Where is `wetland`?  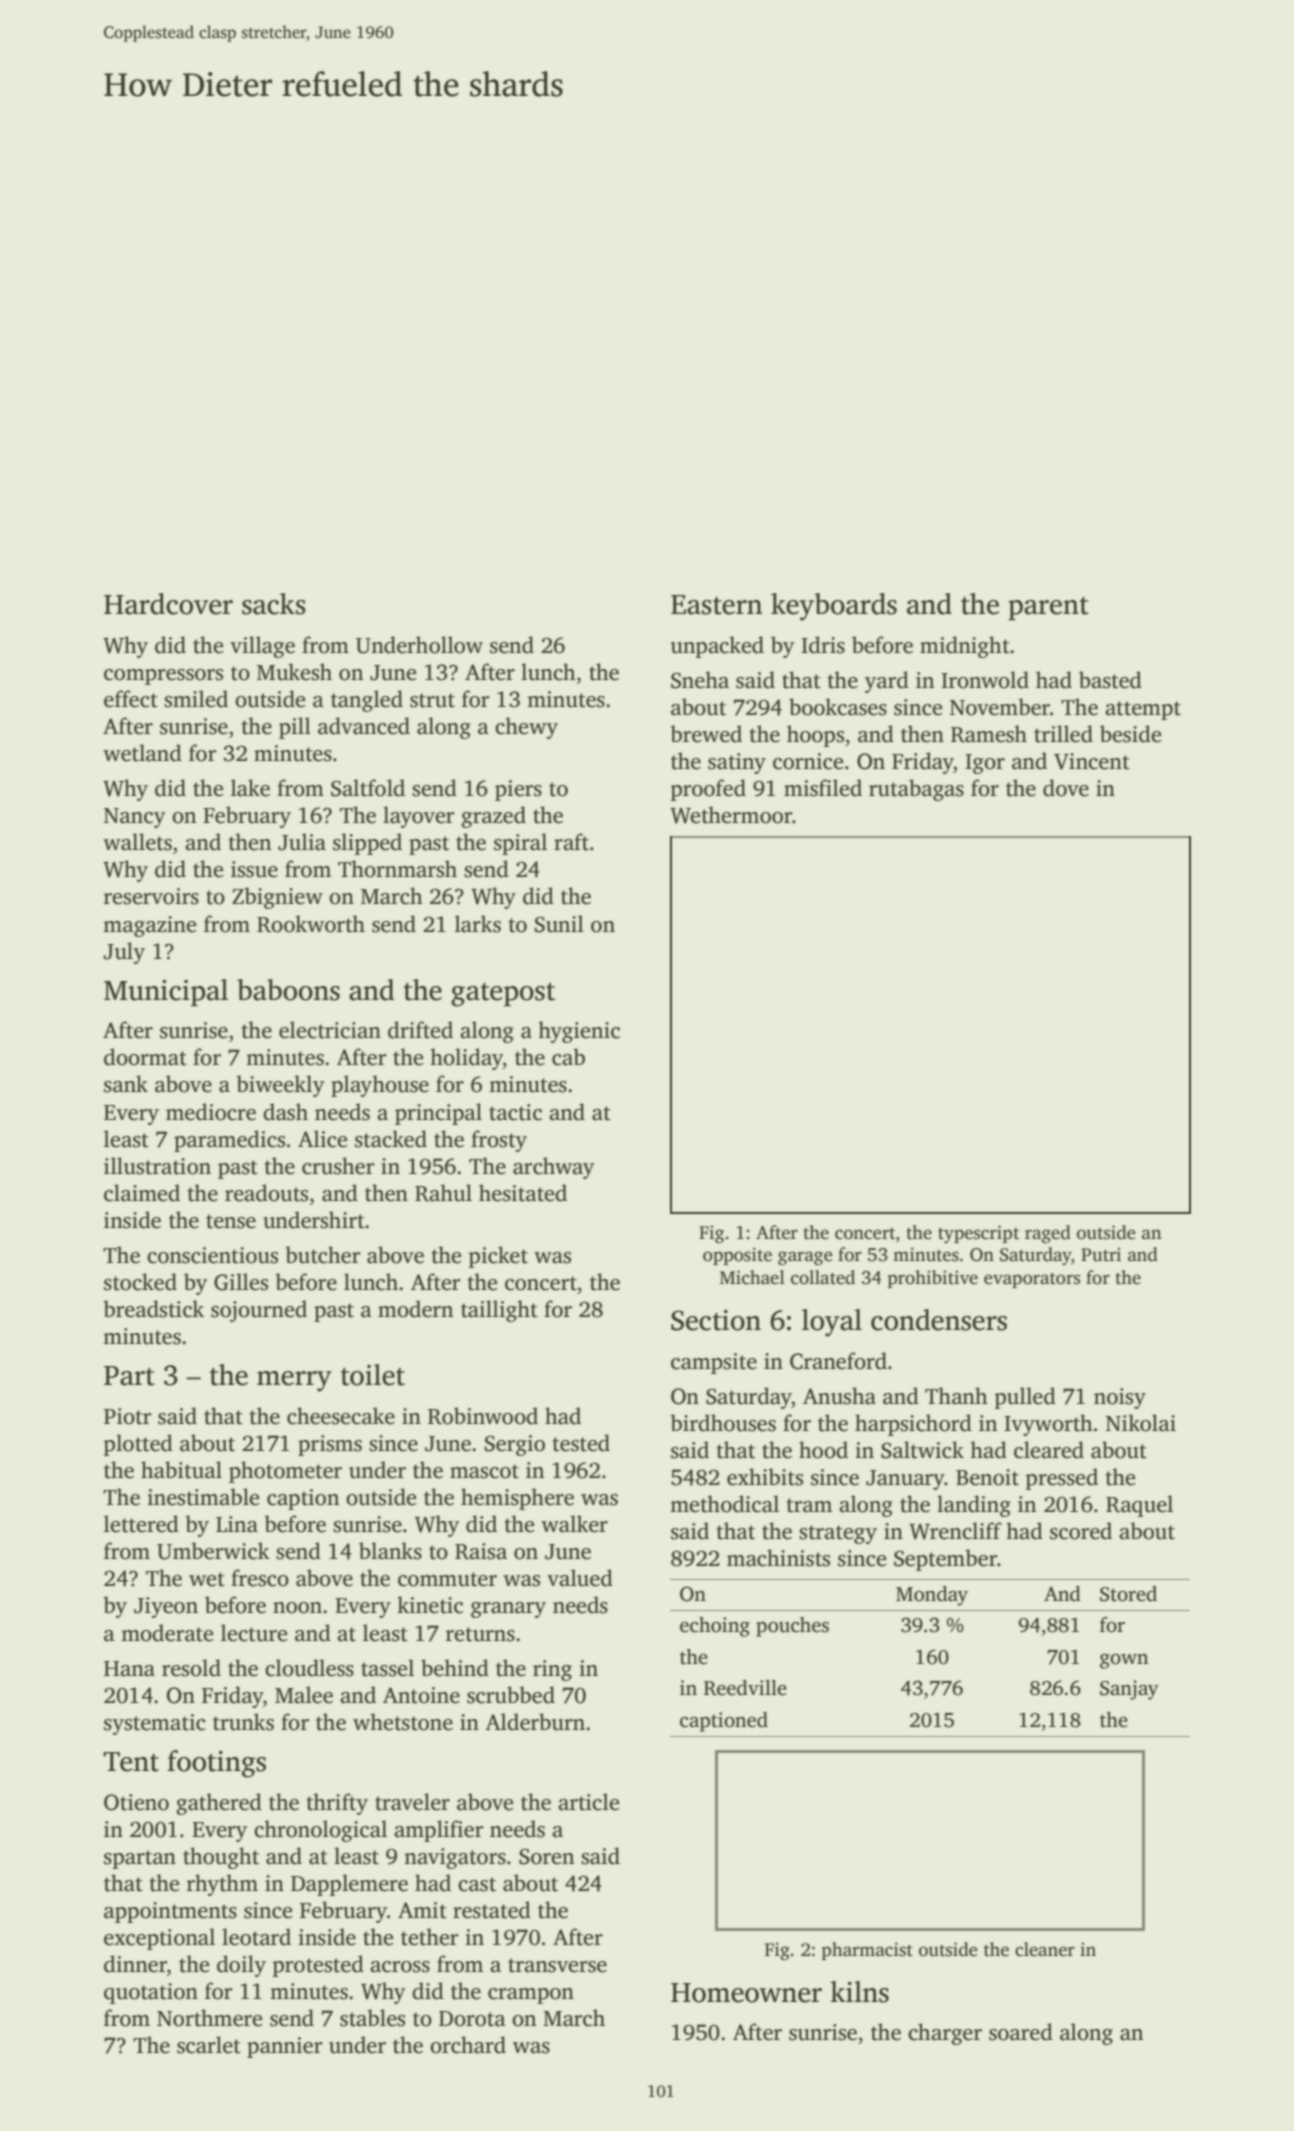 wetland is located at coordinates (142, 753).
